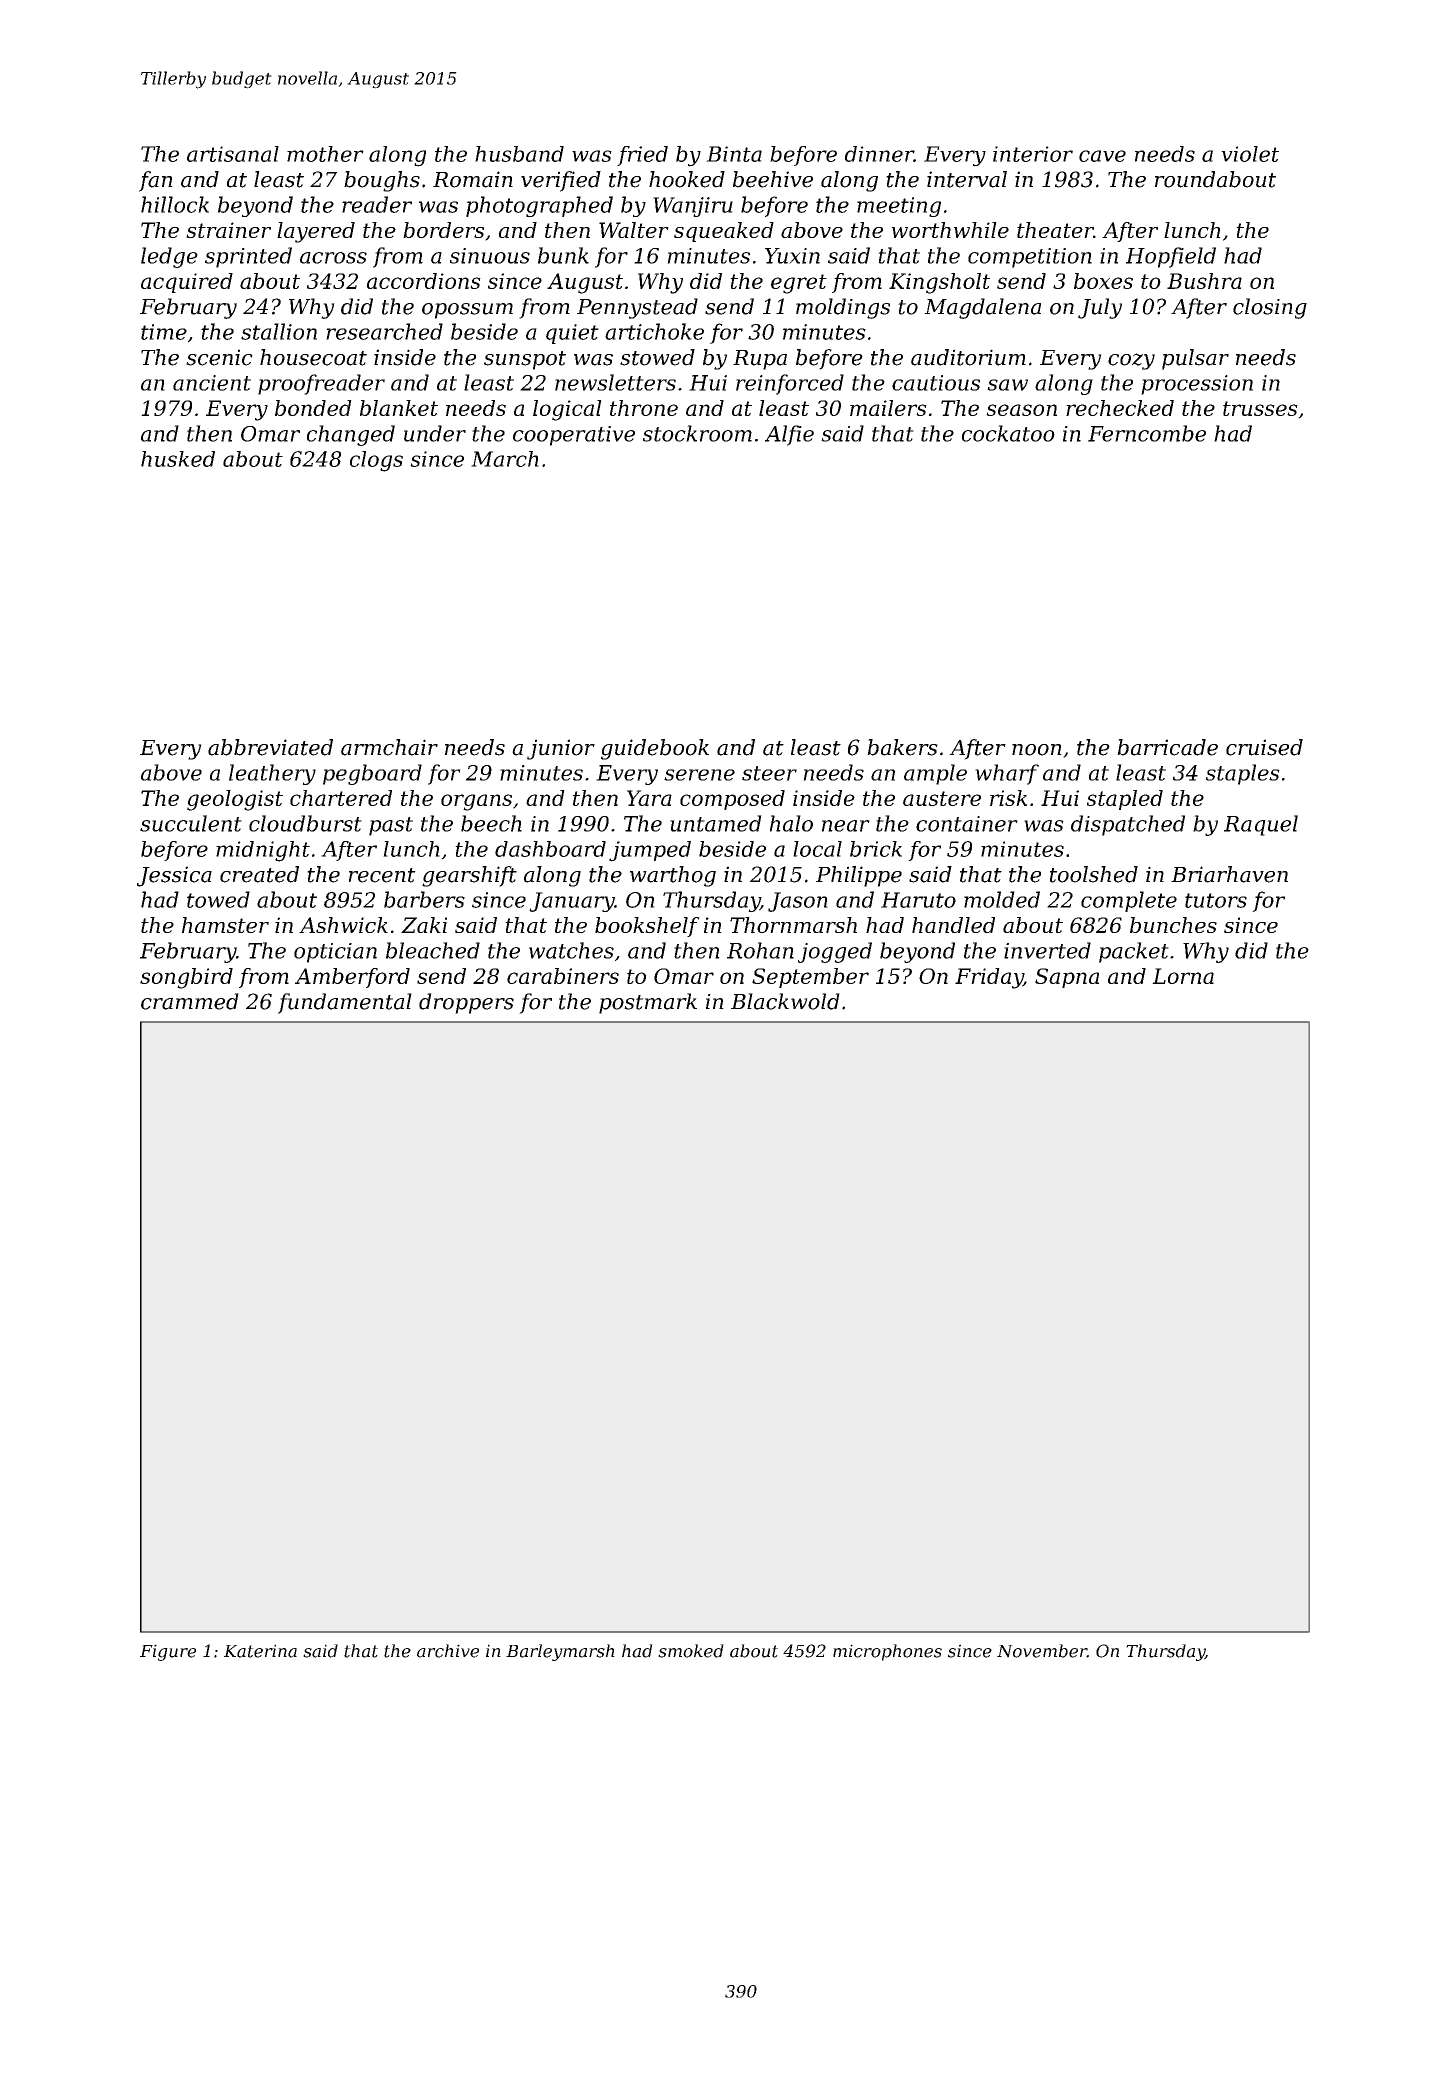 The height and width of the page is (2100, 1450). Describe the element at coordinates (1183, 976) in the page. I see `Lorna` at that location.
